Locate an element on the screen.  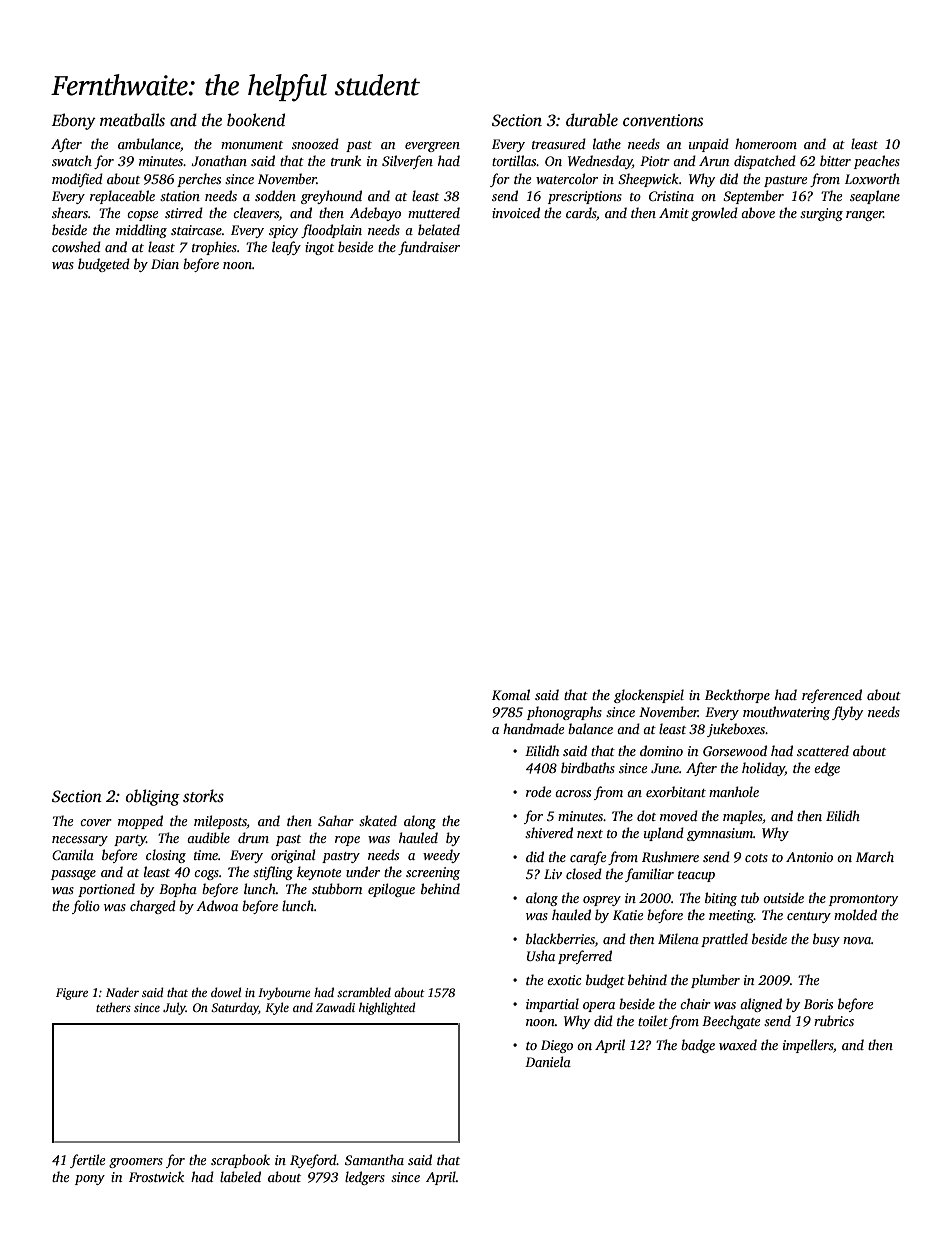
waxed is located at coordinates (738, 1044).
